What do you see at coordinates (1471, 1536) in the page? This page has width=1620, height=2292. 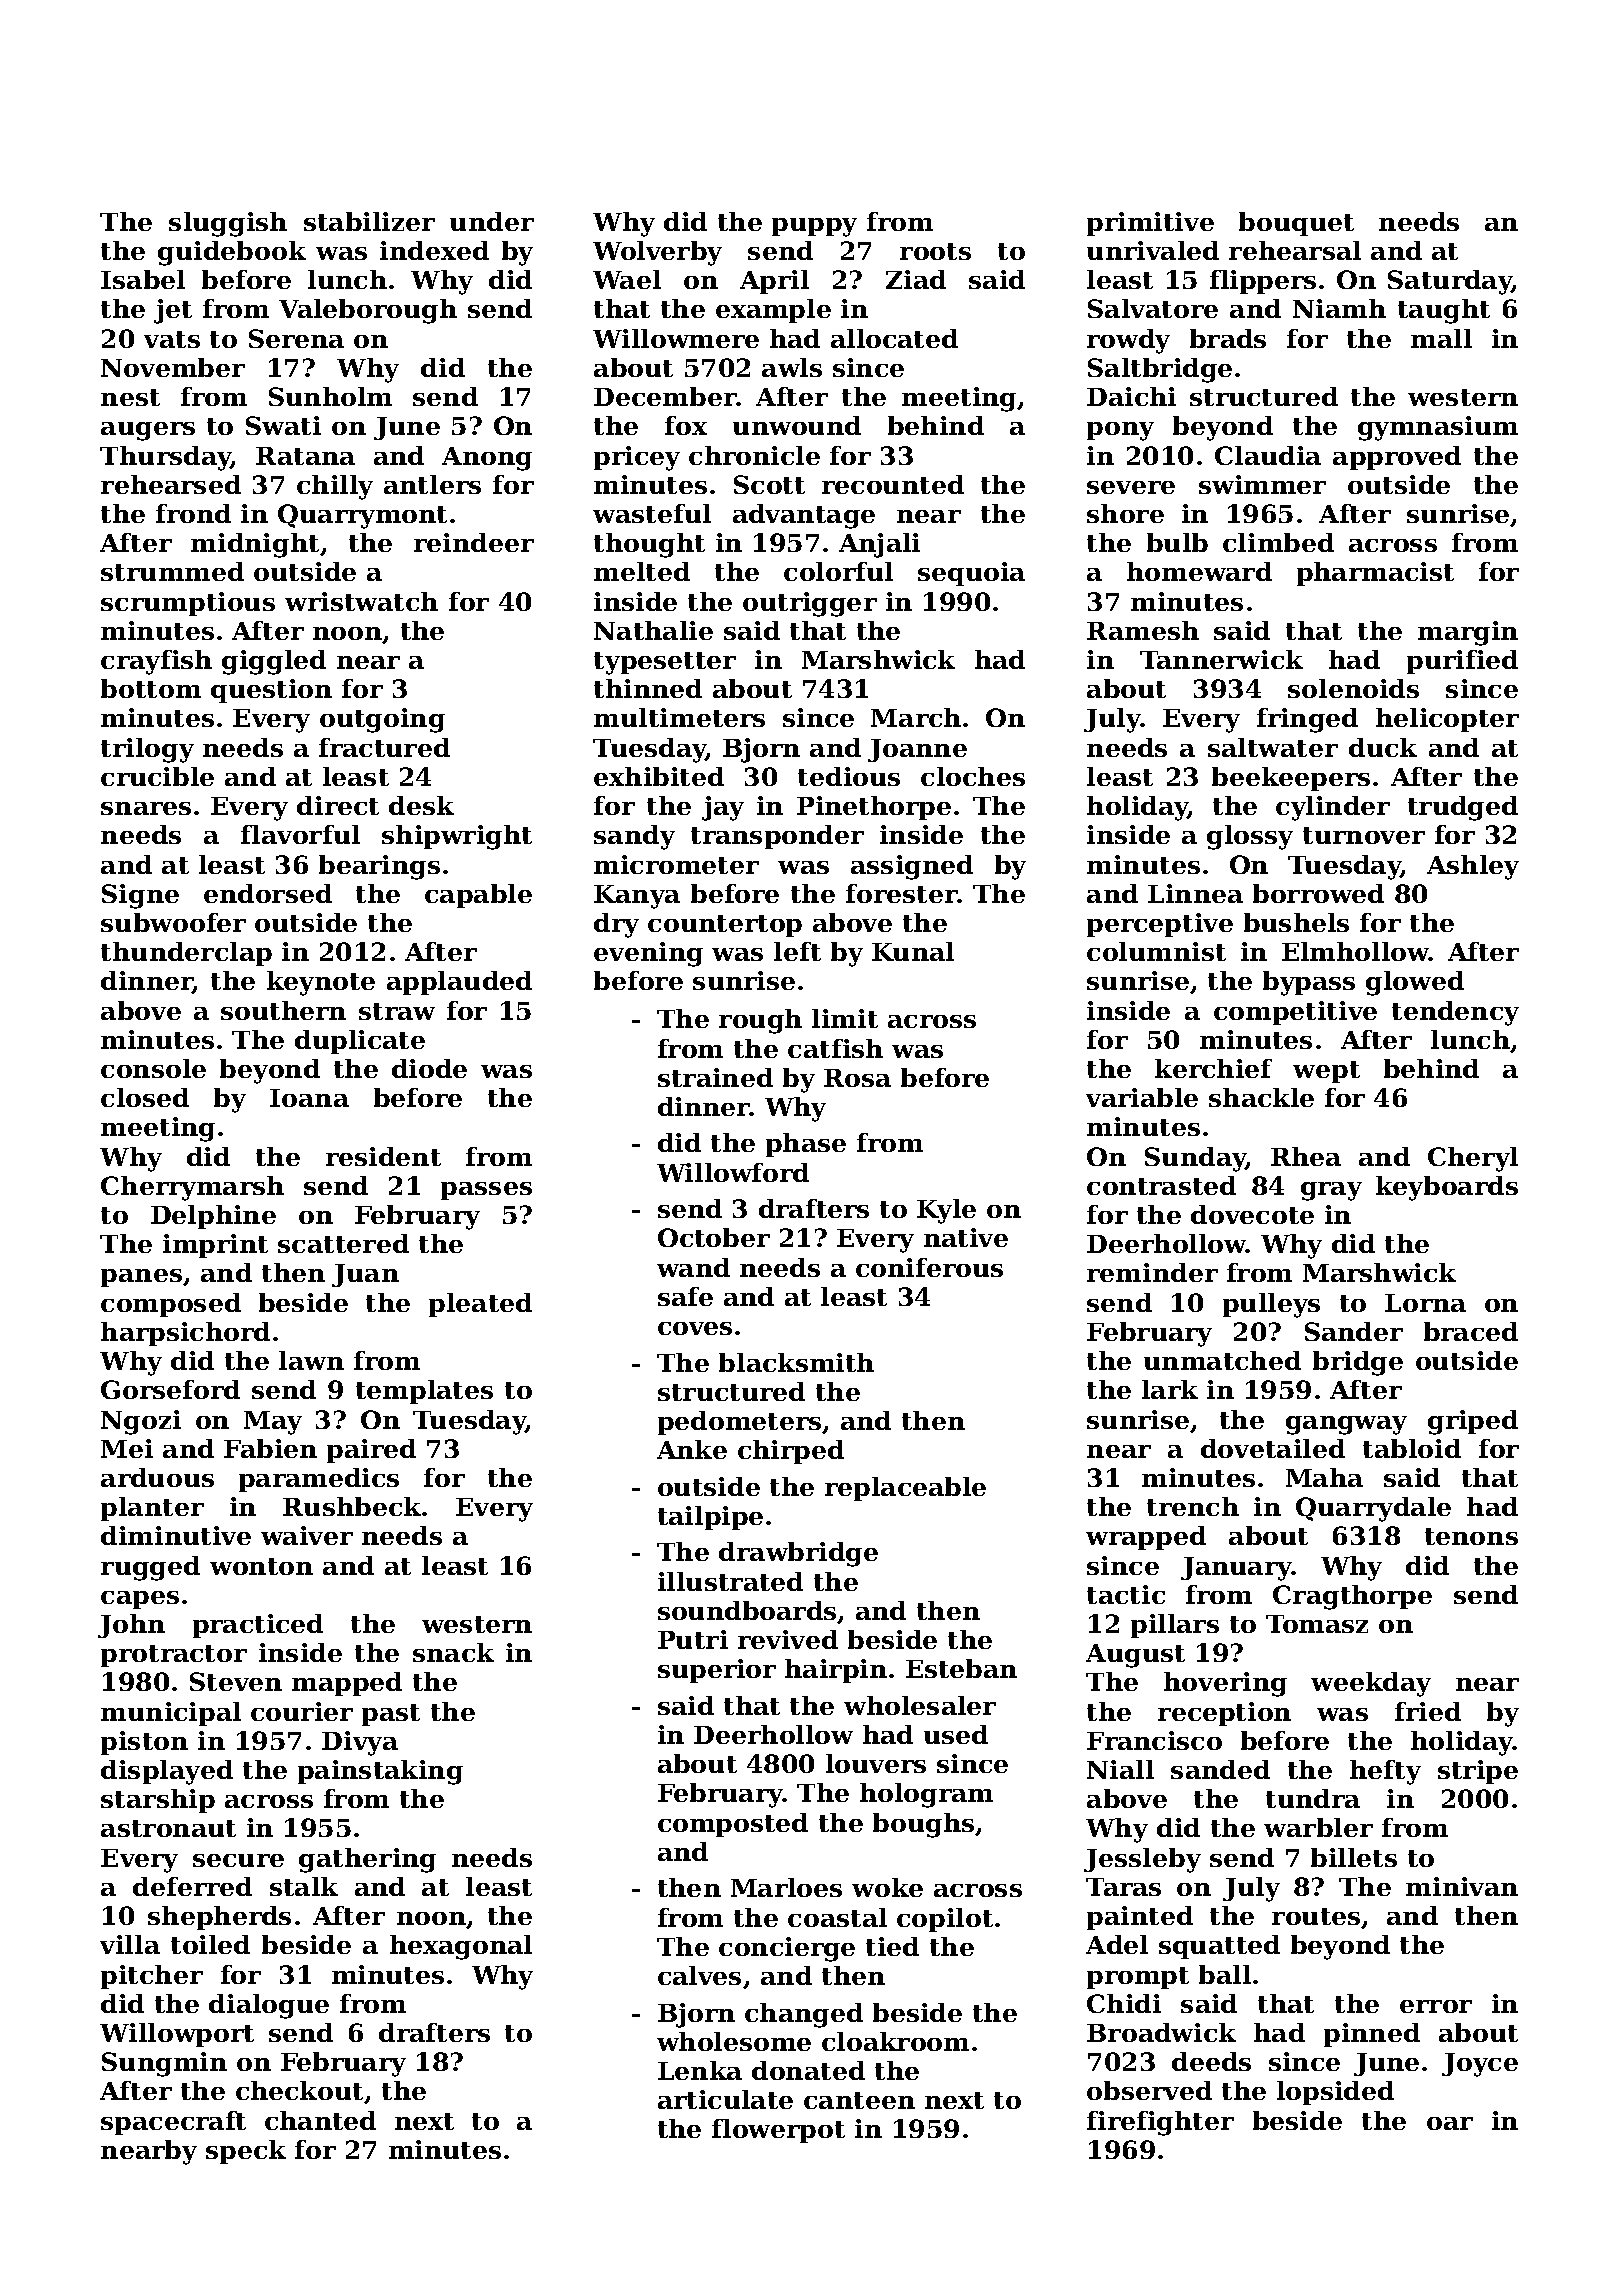 I see `tenons` at bounding box center [1471, 1536].
